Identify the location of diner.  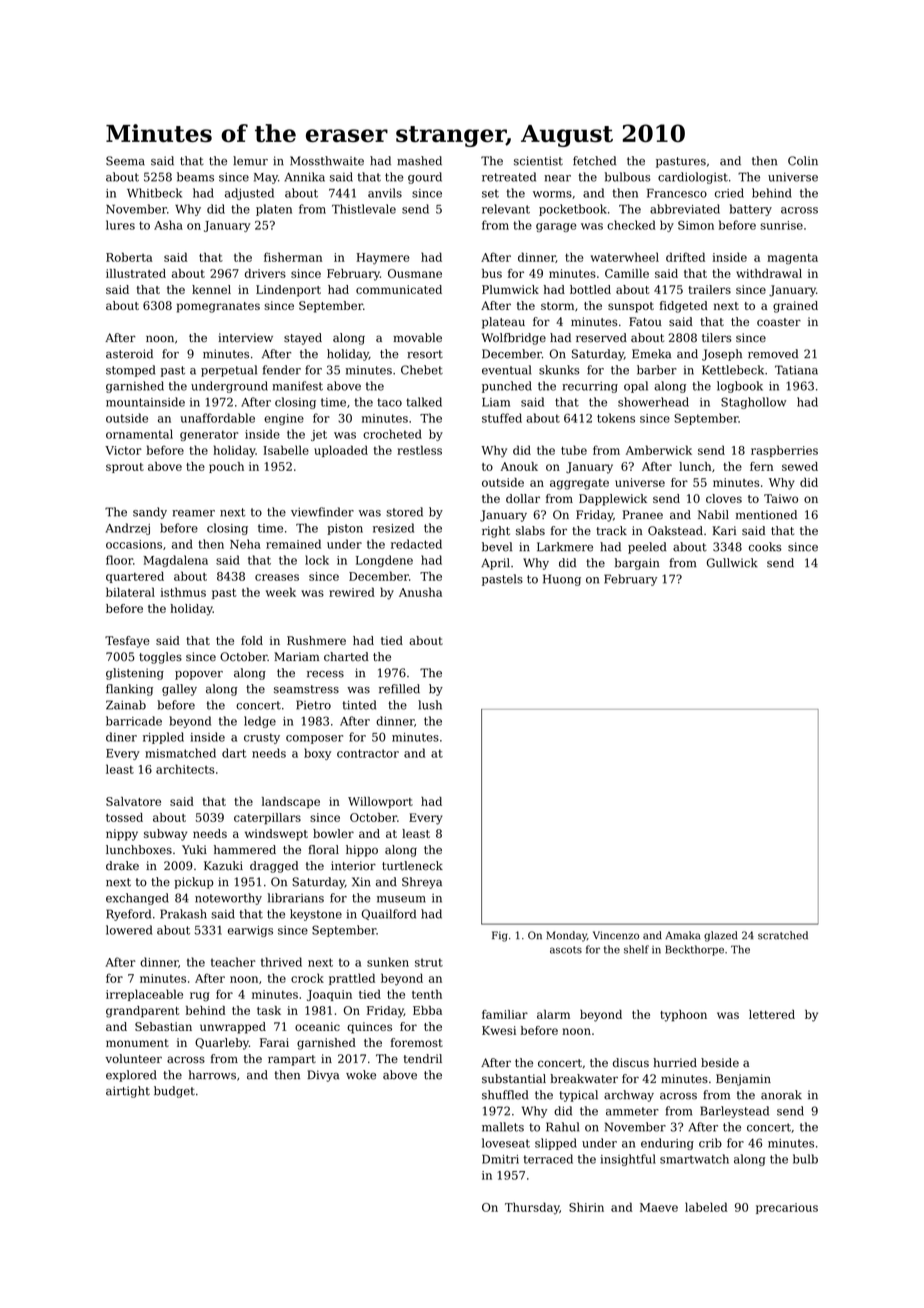
(121, 737).
